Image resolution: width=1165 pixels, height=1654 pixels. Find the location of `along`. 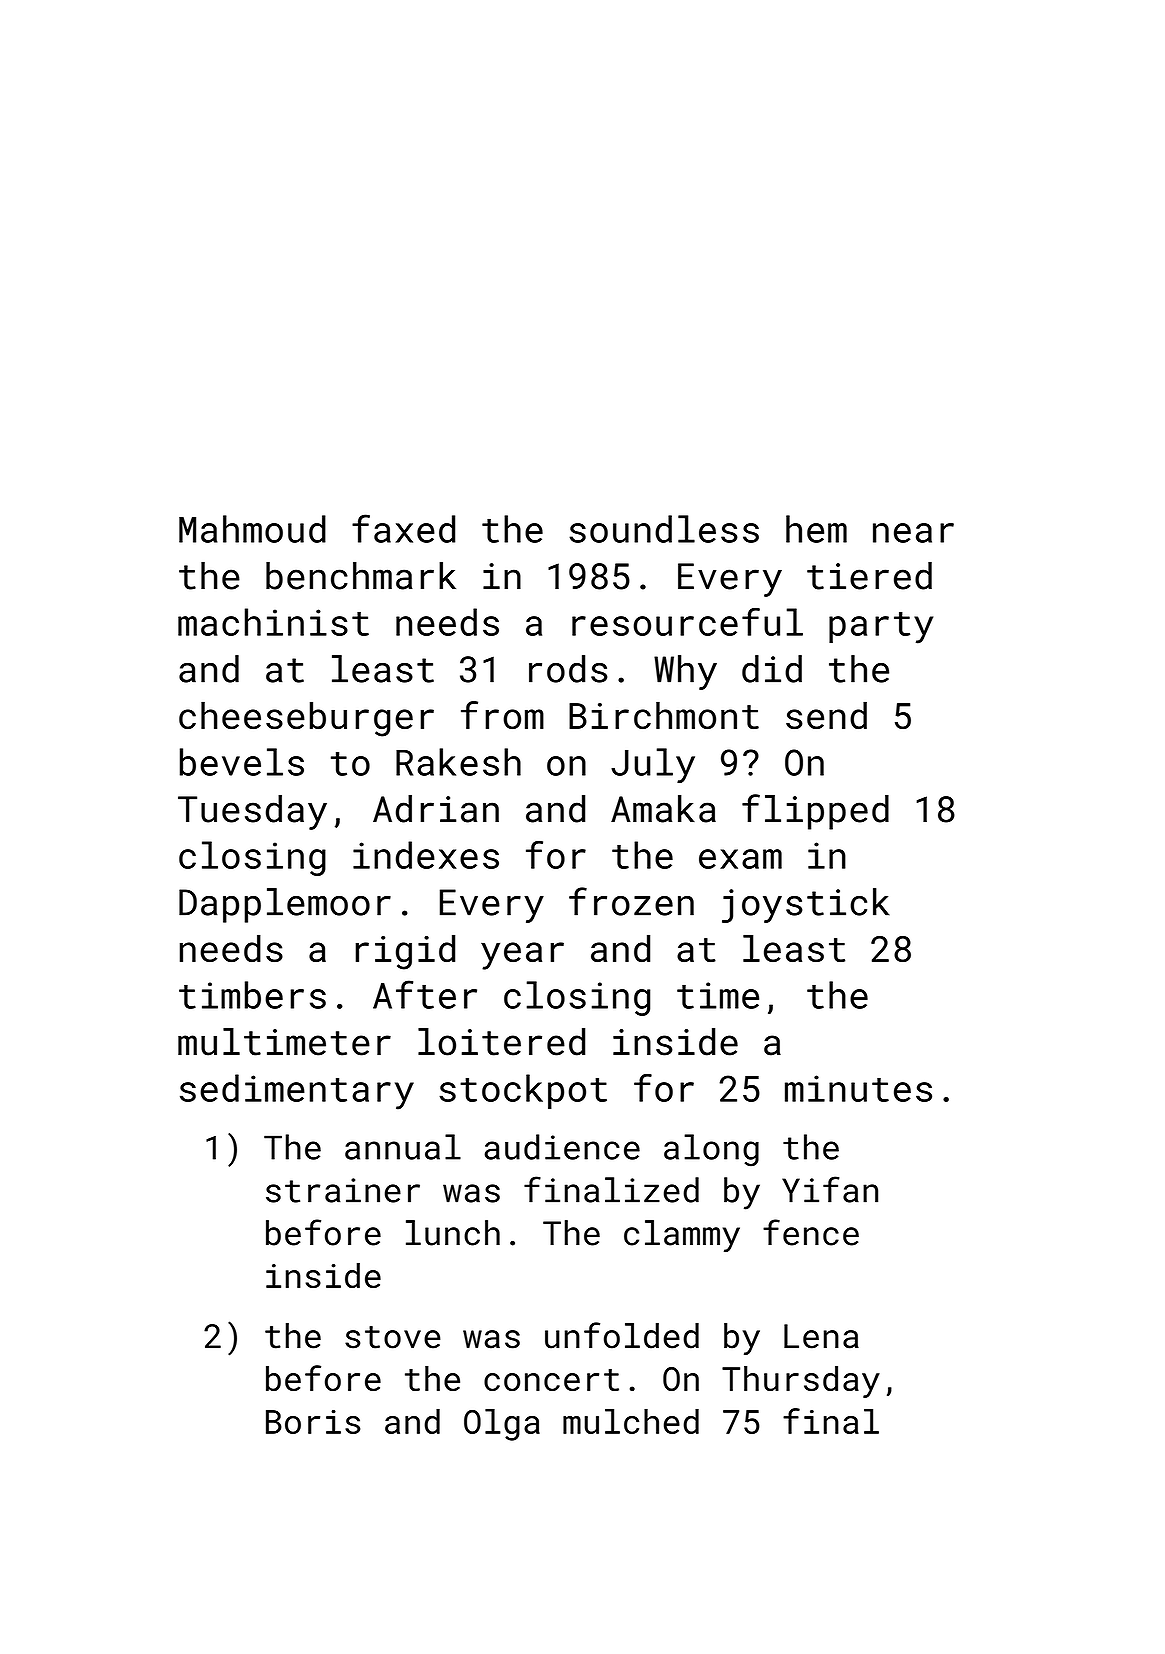

along is located at coordinates (711, 1150).
